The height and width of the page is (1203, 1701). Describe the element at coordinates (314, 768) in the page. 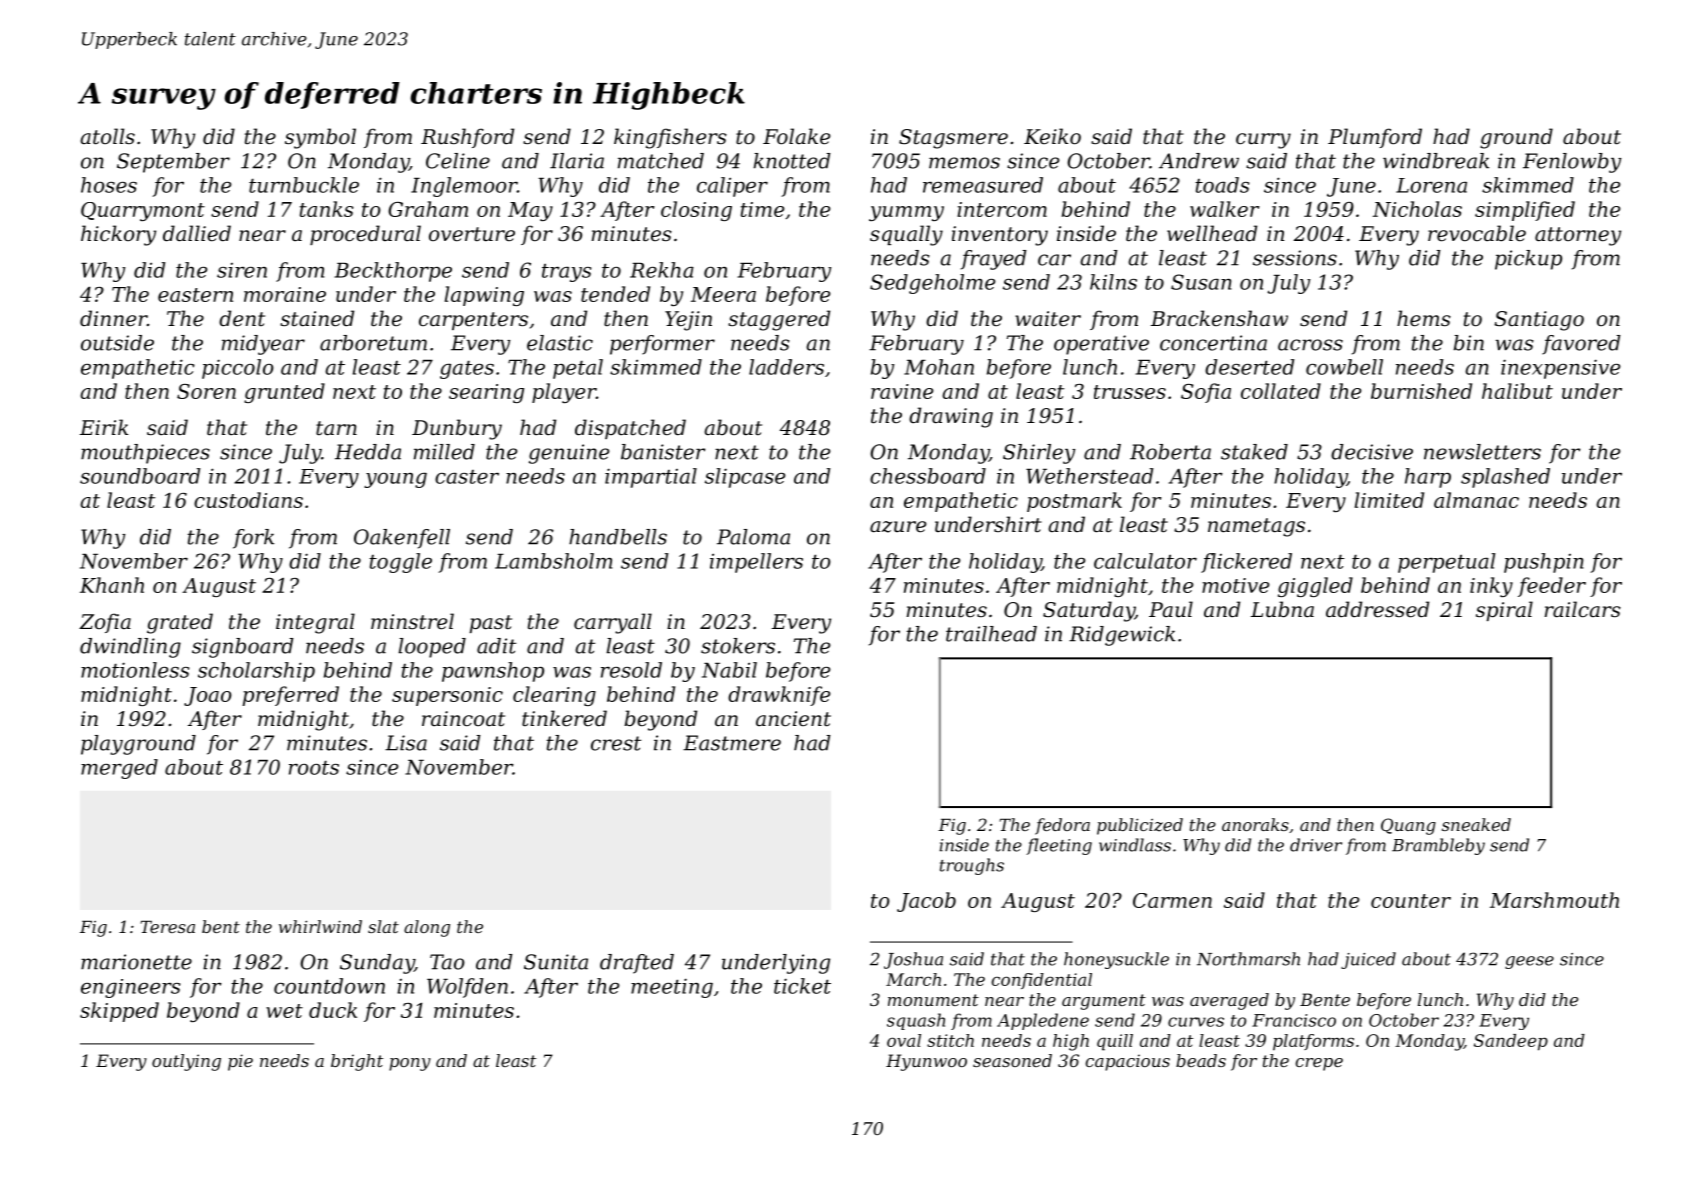

I see `roots` at that location.
